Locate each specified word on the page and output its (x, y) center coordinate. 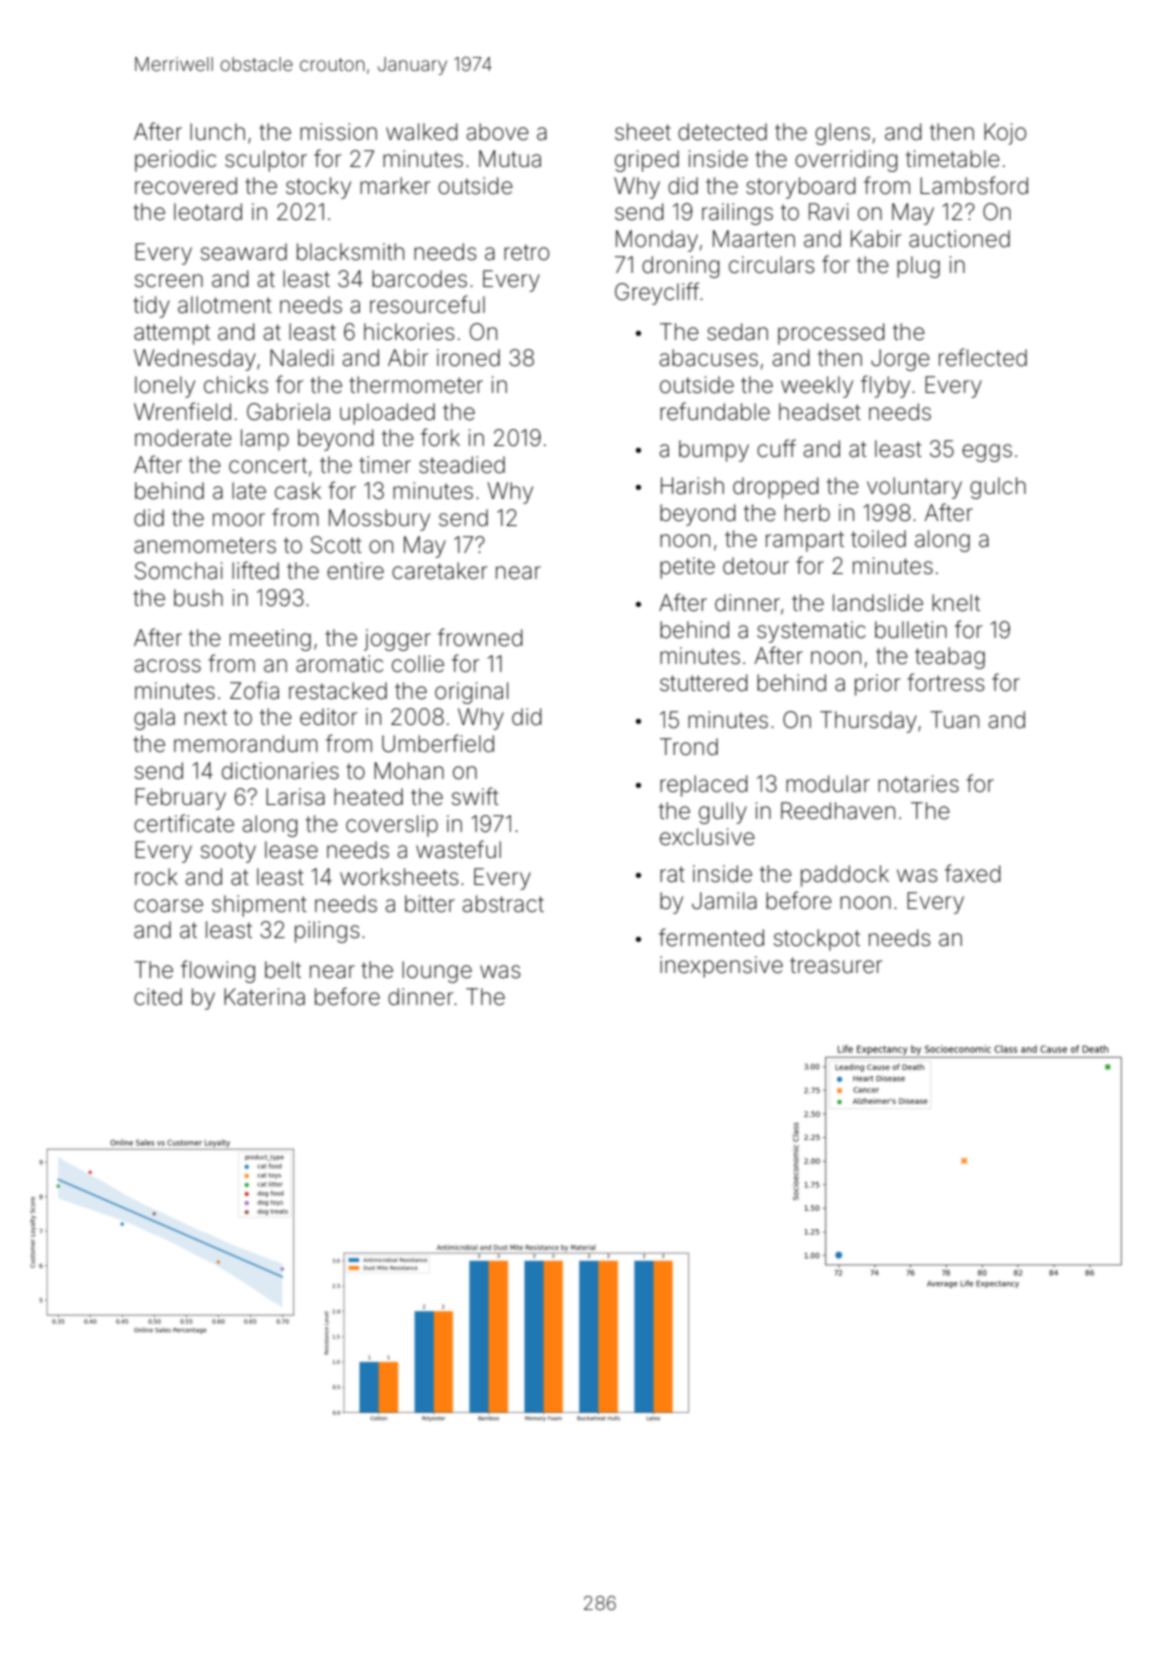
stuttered (704, 683)
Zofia (254, 690)
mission (338, 132)
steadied (462, 465)
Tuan (954, 720)
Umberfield (438, 743)
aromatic (339, 664)
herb (807, 513)
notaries (918, 784)
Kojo (1005, 134)
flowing (218, 971)
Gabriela (288, 412)
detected (722, 132)
